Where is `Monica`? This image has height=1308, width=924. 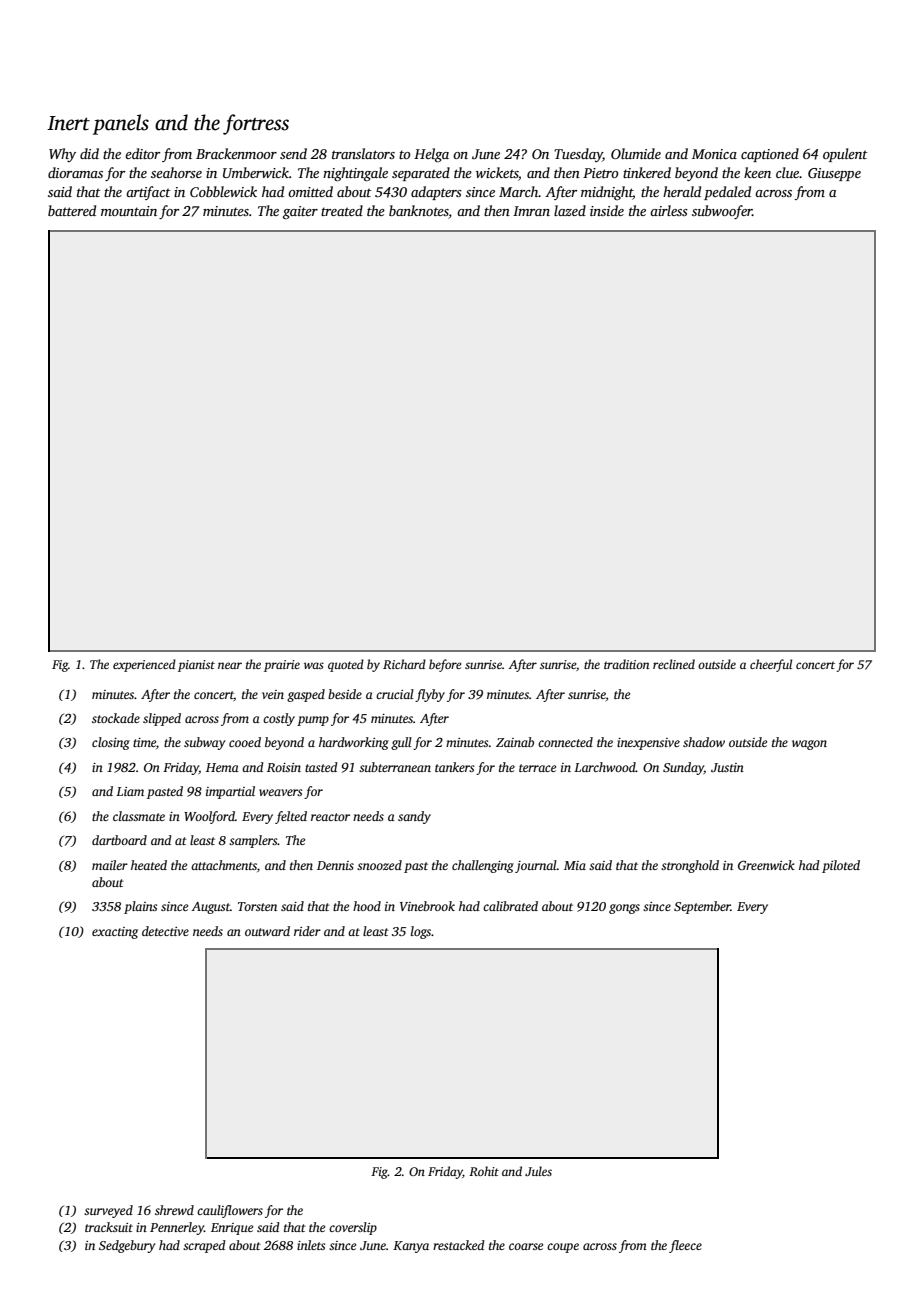 Monica is located at coordinates (714, 154).
